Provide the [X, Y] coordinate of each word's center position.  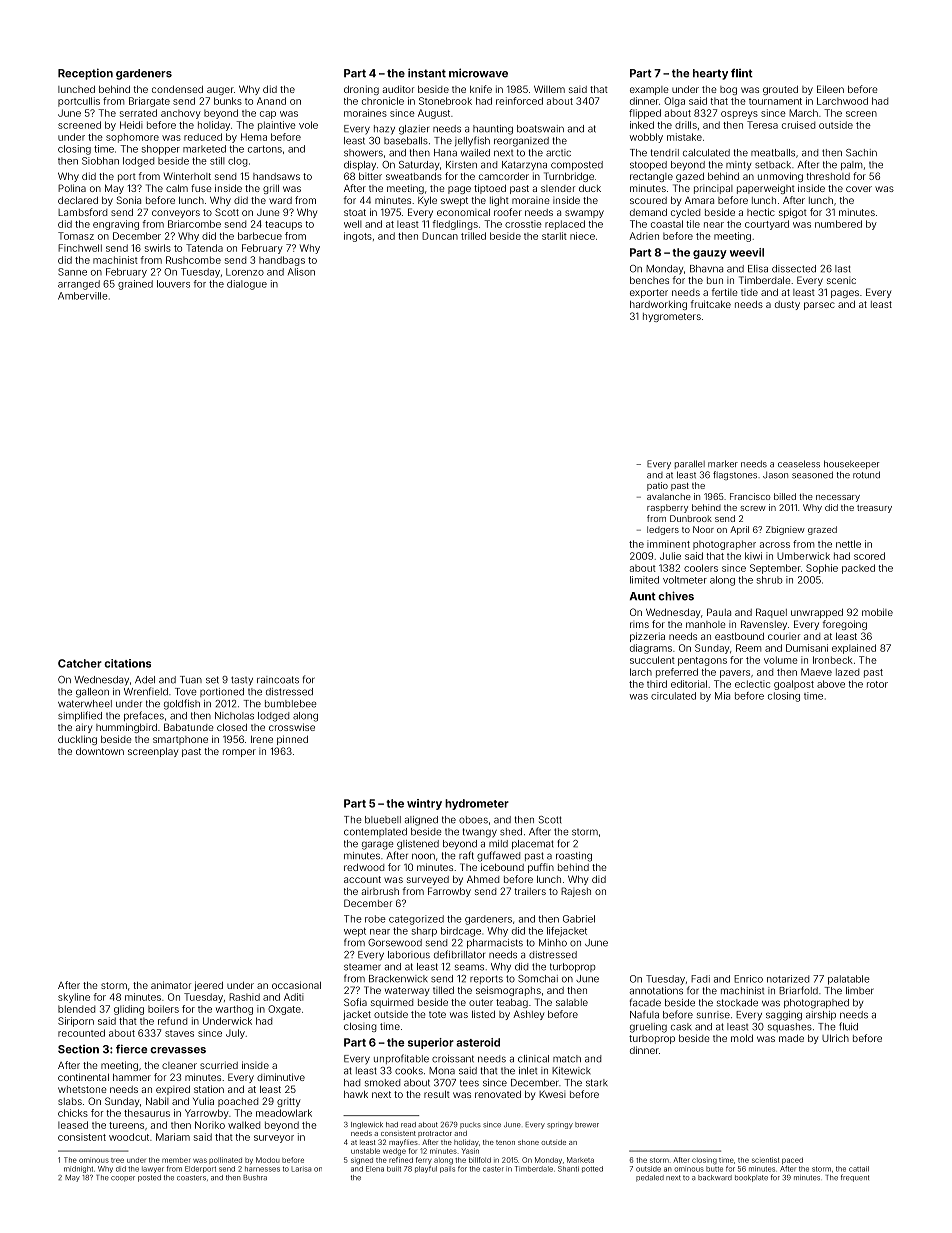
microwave [478, 73]
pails [447, 1169]
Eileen [830, 89]
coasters [191, 1178]
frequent [855, 1178]
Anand [271, 101]
